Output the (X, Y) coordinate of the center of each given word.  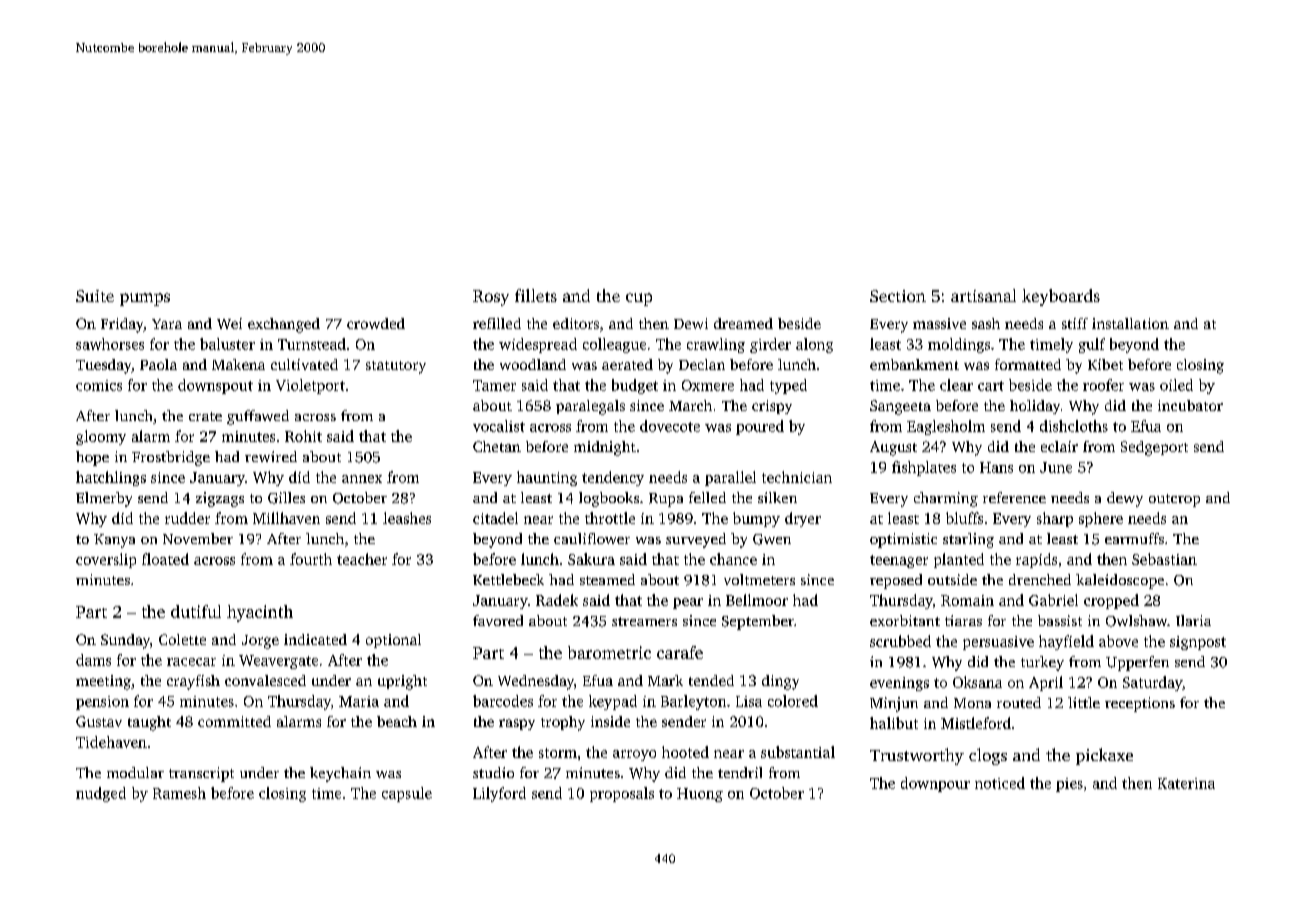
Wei (229, 323)
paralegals (590, 407)
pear (688, 603)
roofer (1103, 385)
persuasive (998, 643)
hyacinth (260, 613)
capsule (407, 794)
